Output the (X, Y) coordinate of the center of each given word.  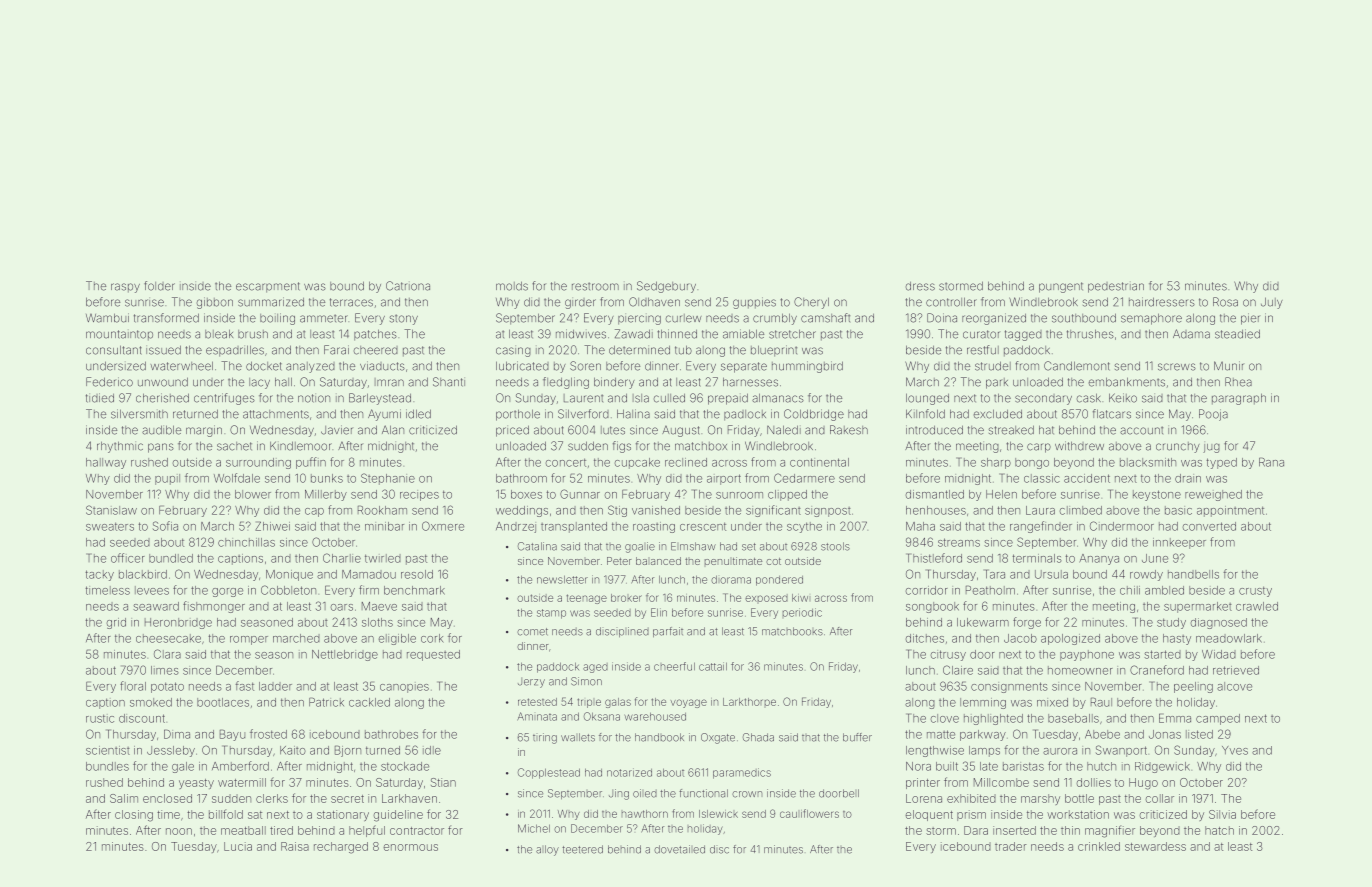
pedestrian (1116, 287)
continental (819, 462)
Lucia (238, 846)
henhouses (936, 510)
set (749, 547)
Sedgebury (666, 287)
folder (159, 286)
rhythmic (120, 447)
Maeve (379, 606)
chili (1130, 590)
